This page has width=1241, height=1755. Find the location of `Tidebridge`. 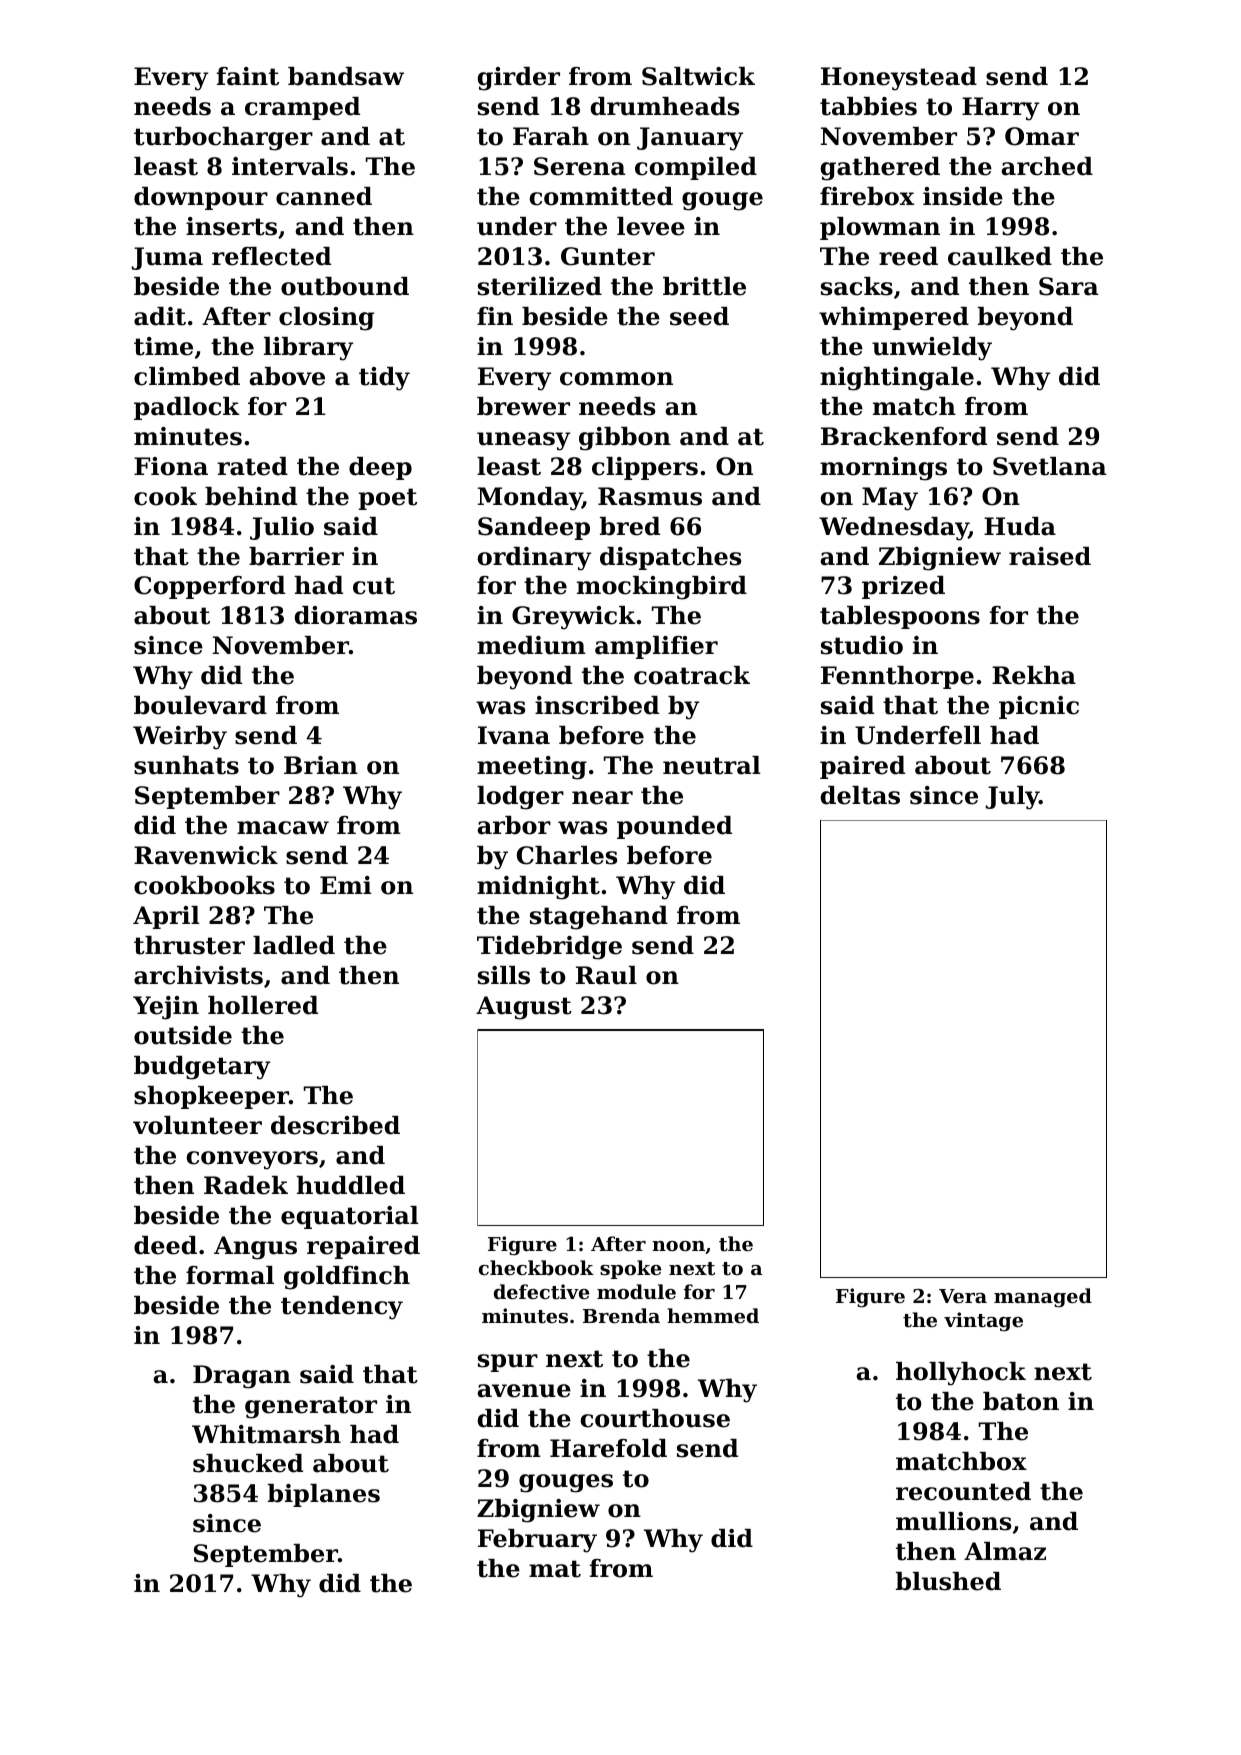

Tidebridge is located at coordinates (549, 948).
